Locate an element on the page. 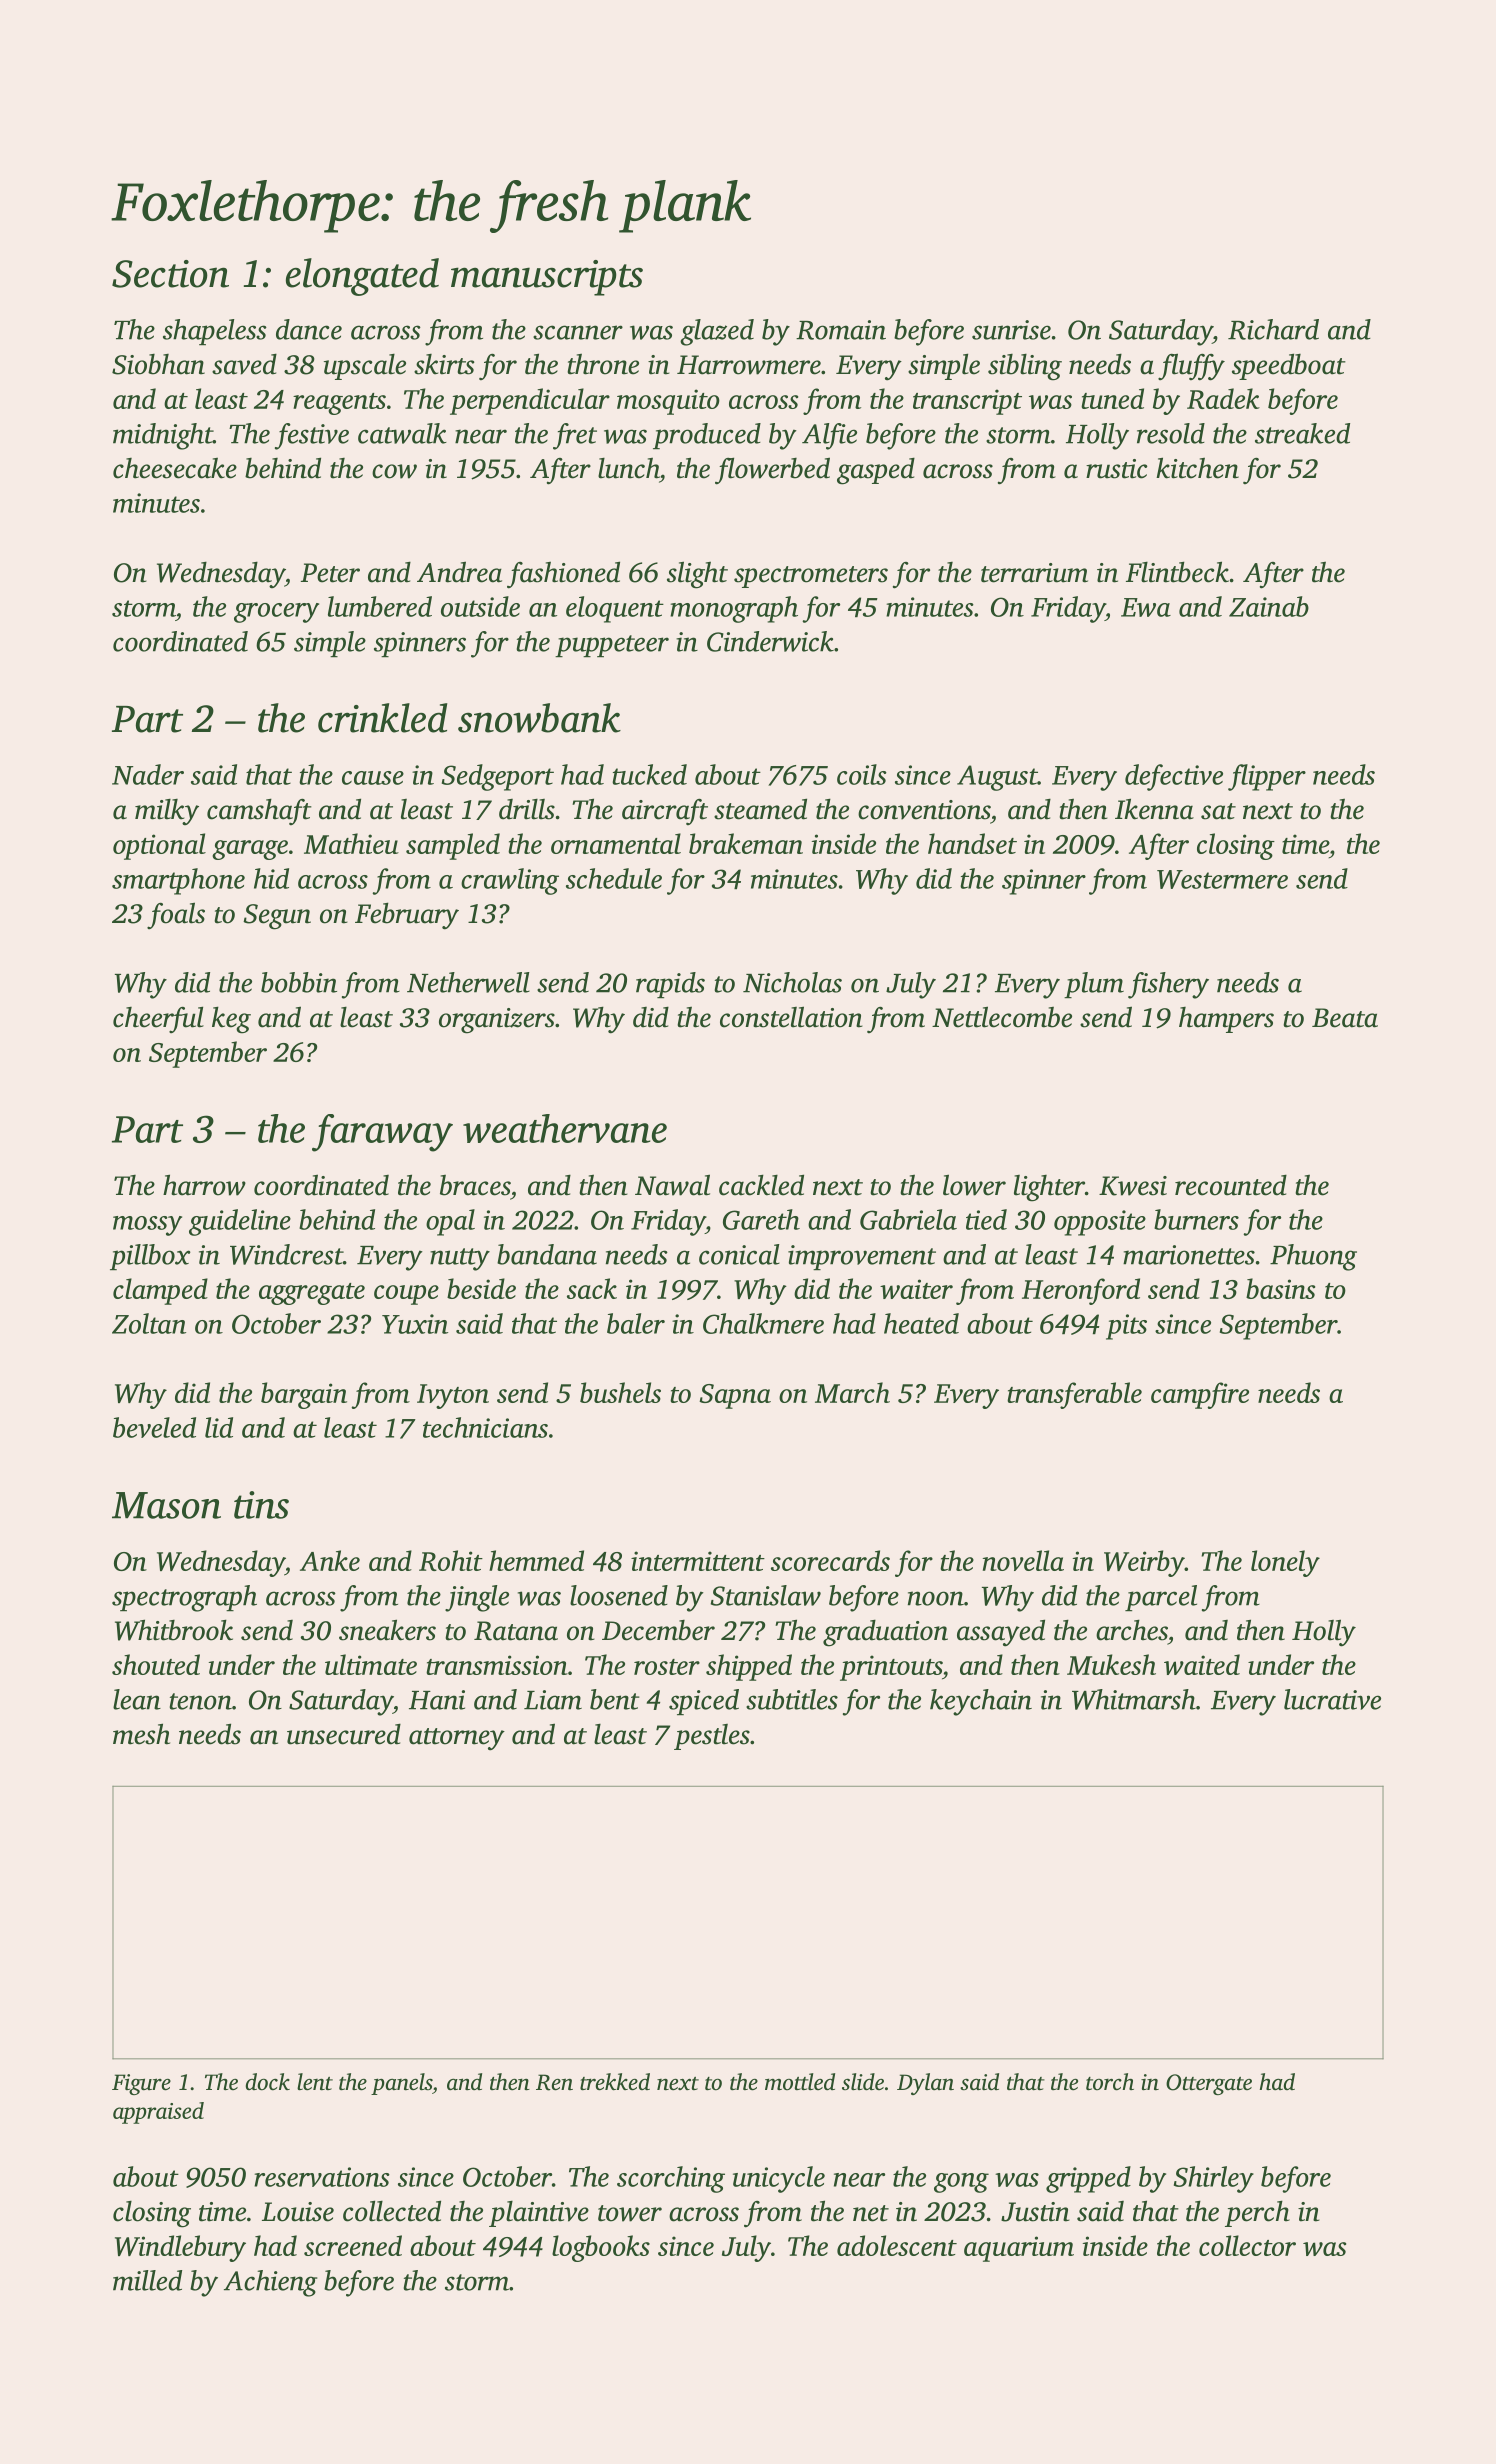  Zainab is located at coordinates (1269, 606).
